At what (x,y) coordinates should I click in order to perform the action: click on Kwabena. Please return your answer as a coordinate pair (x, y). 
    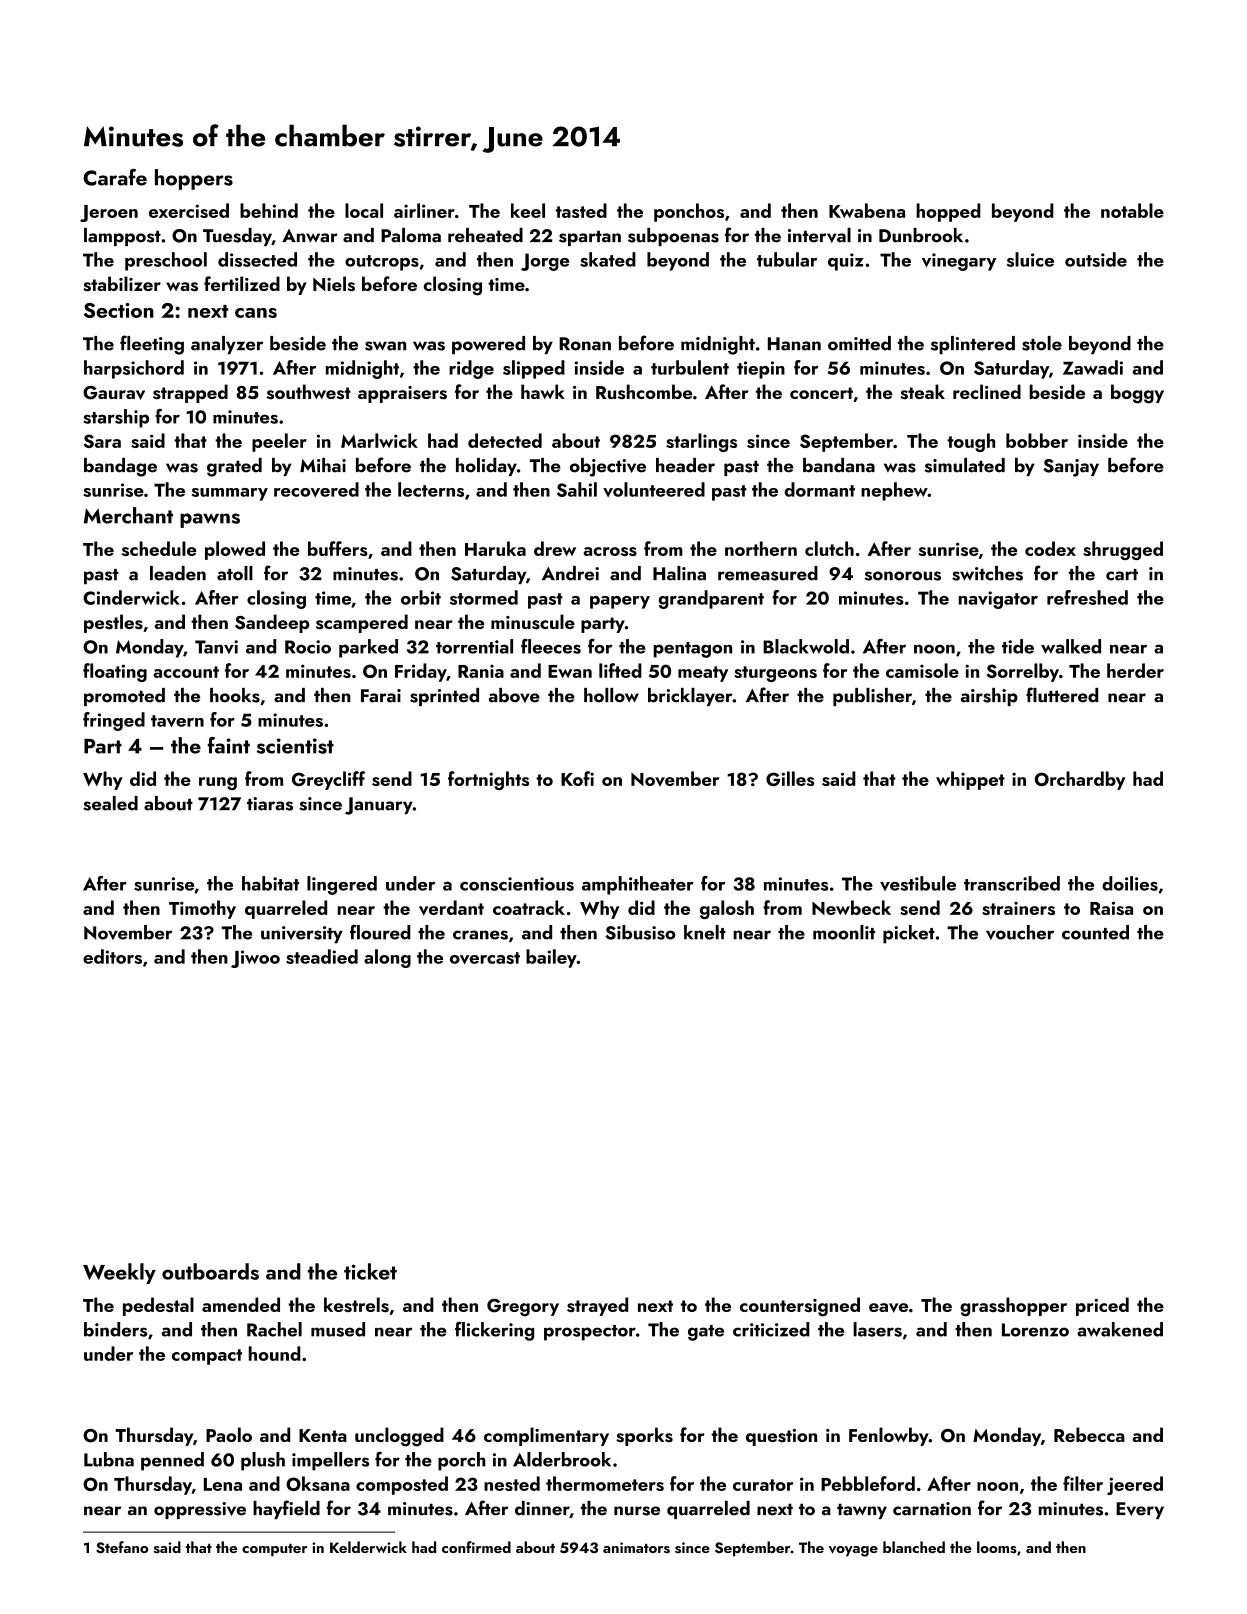
    Looking at the image, I should click on (867, 210).
